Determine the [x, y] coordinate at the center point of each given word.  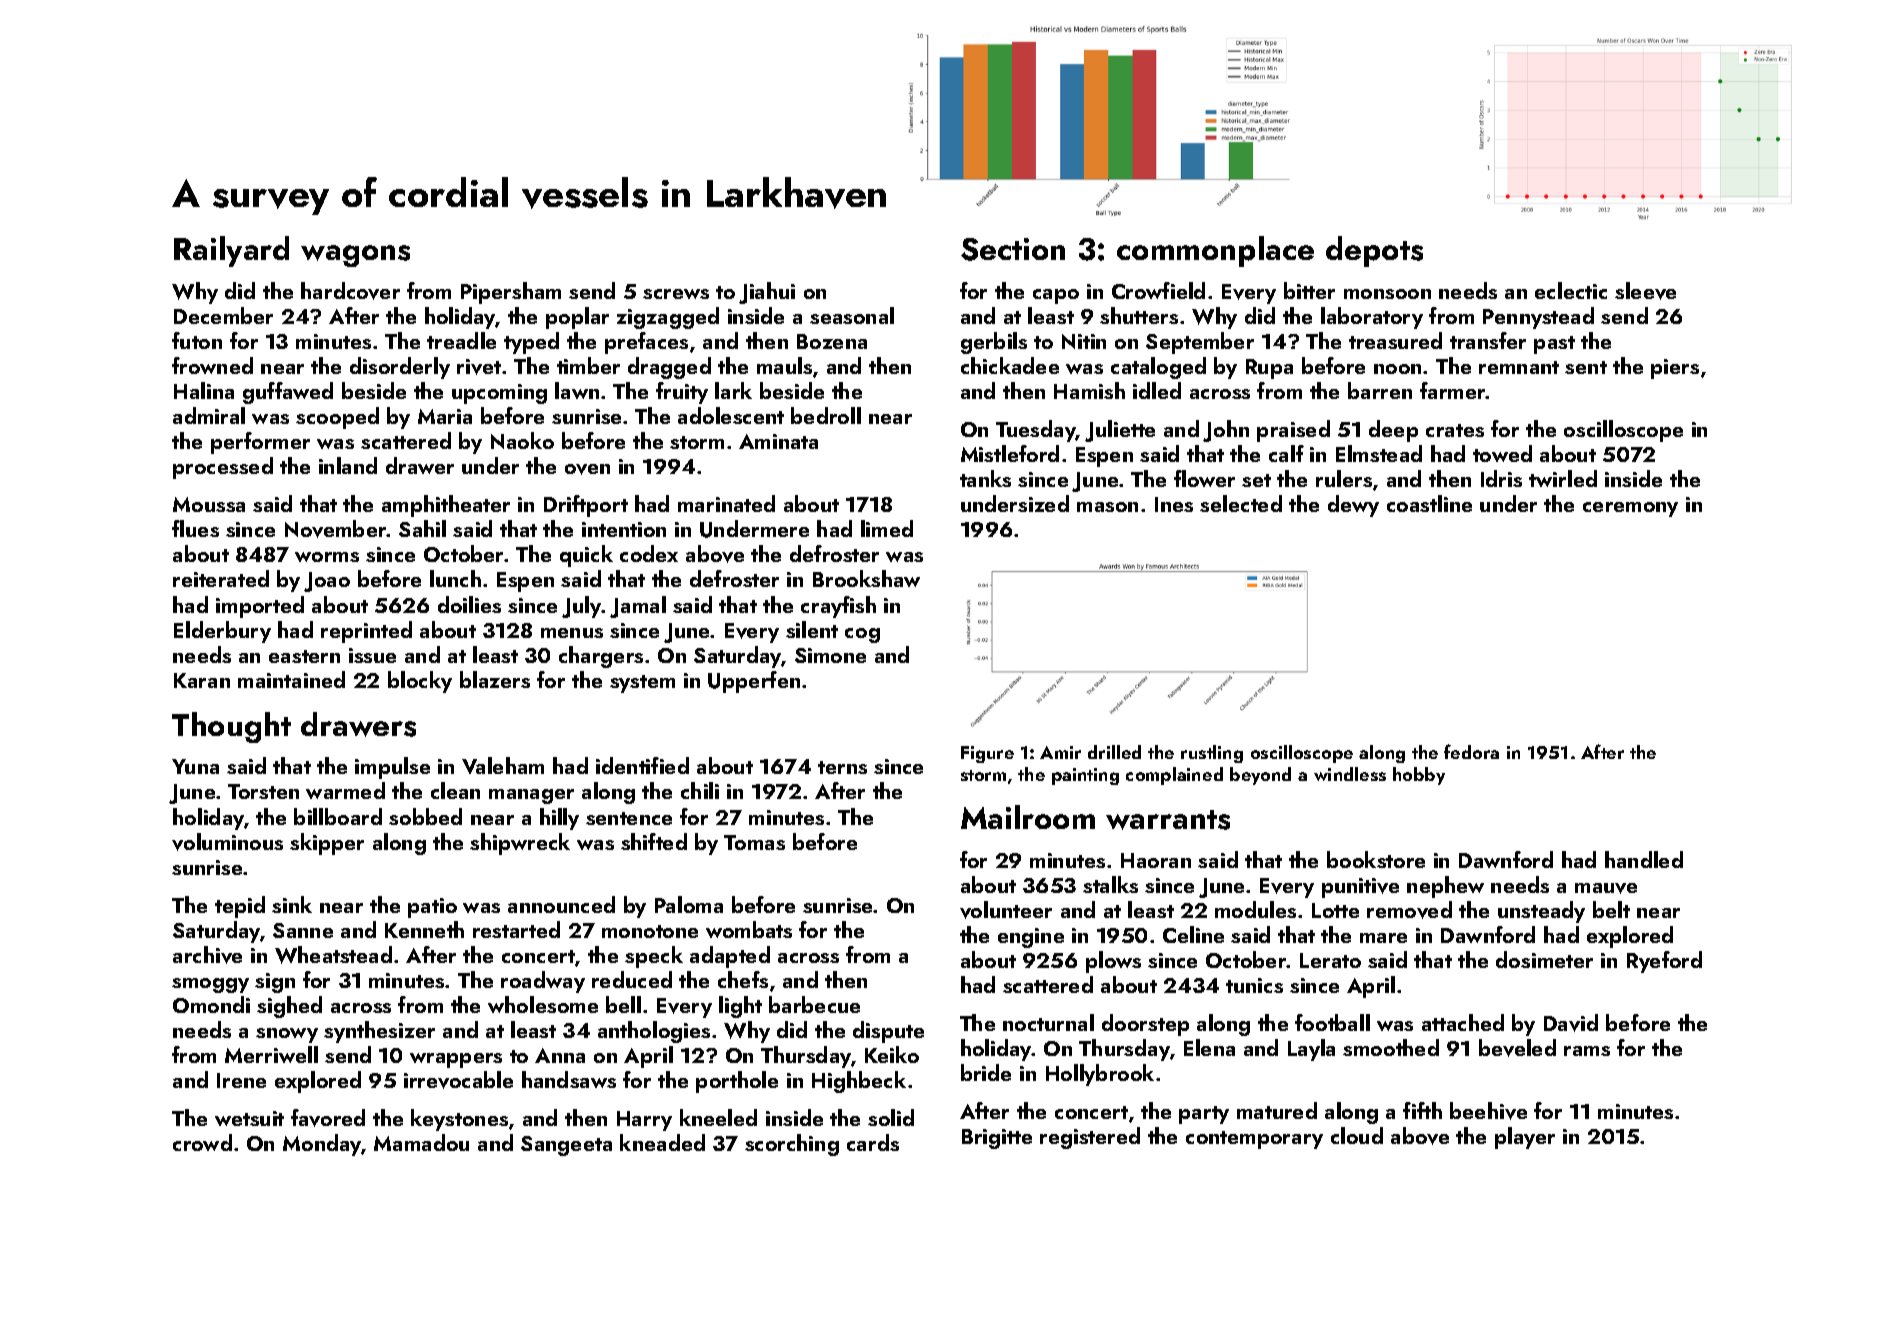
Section [1013, 249]
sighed [289, 1007]
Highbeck [859, 1082]
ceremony [1630, 509]
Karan [202, 680]
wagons [355, 256]
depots [1374, 251]
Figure [987, 754]
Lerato [1330, 960]
